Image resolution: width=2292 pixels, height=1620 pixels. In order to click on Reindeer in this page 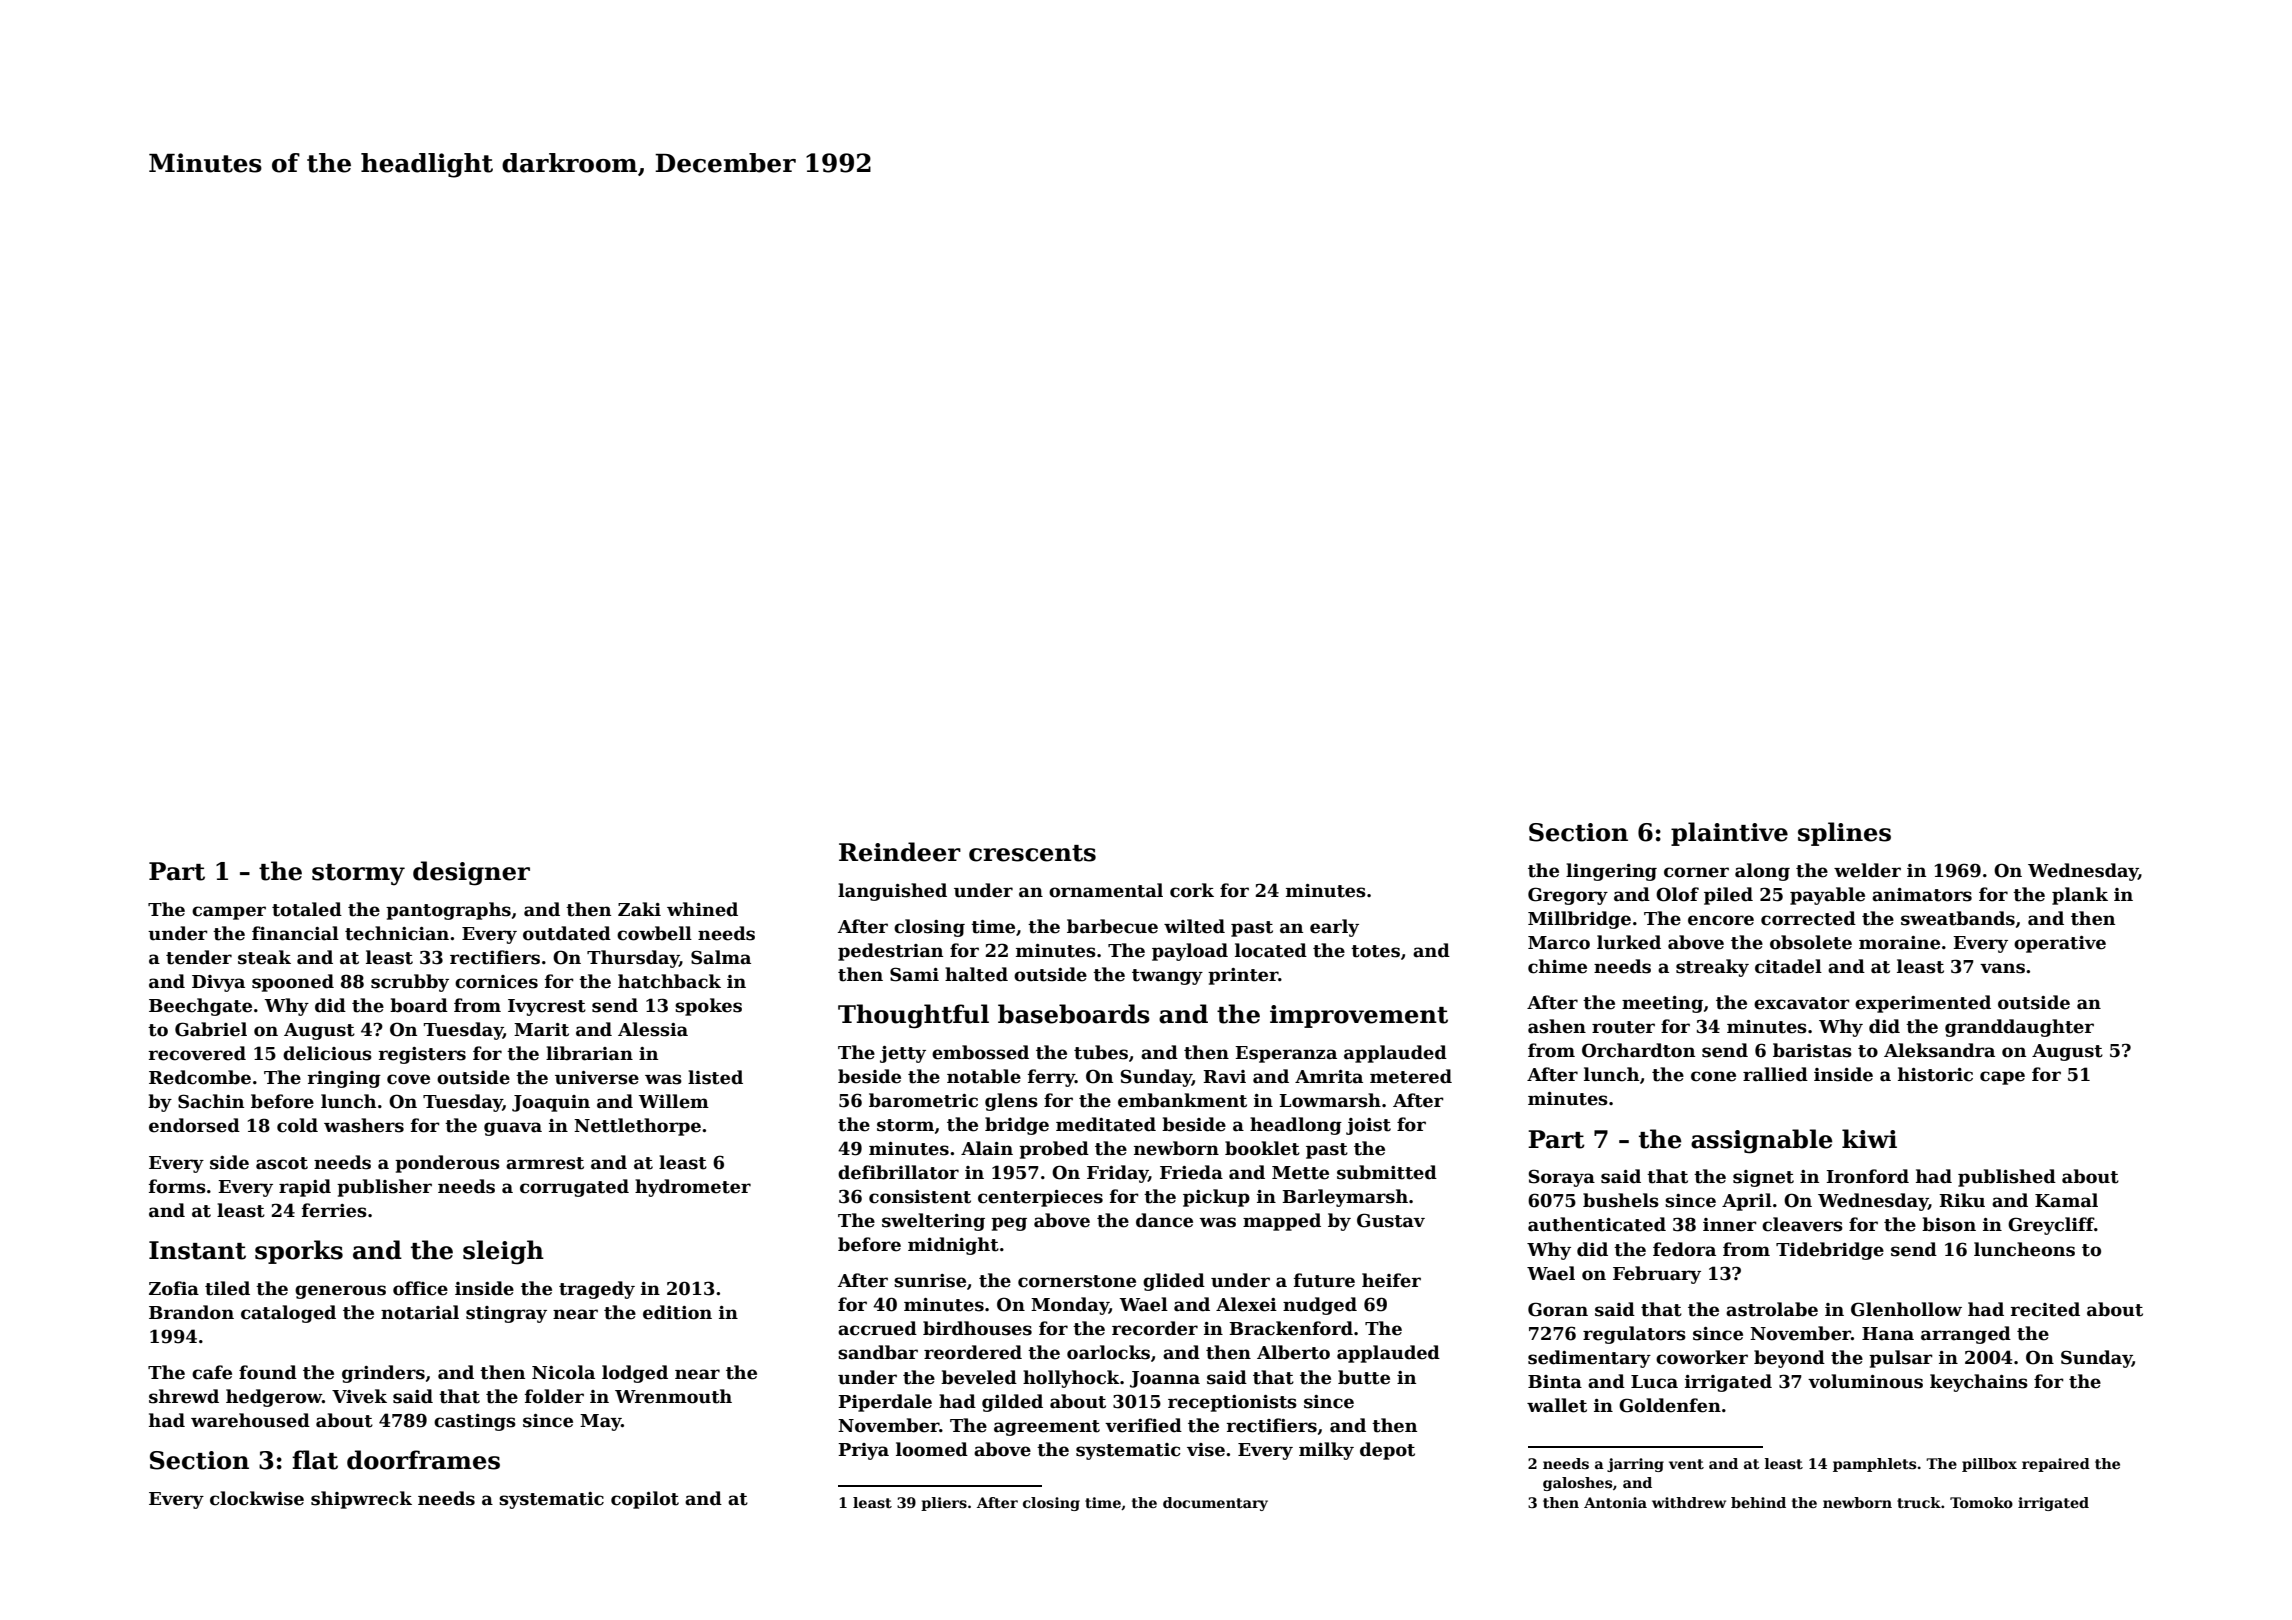, I will do `click(900, 852)`.
